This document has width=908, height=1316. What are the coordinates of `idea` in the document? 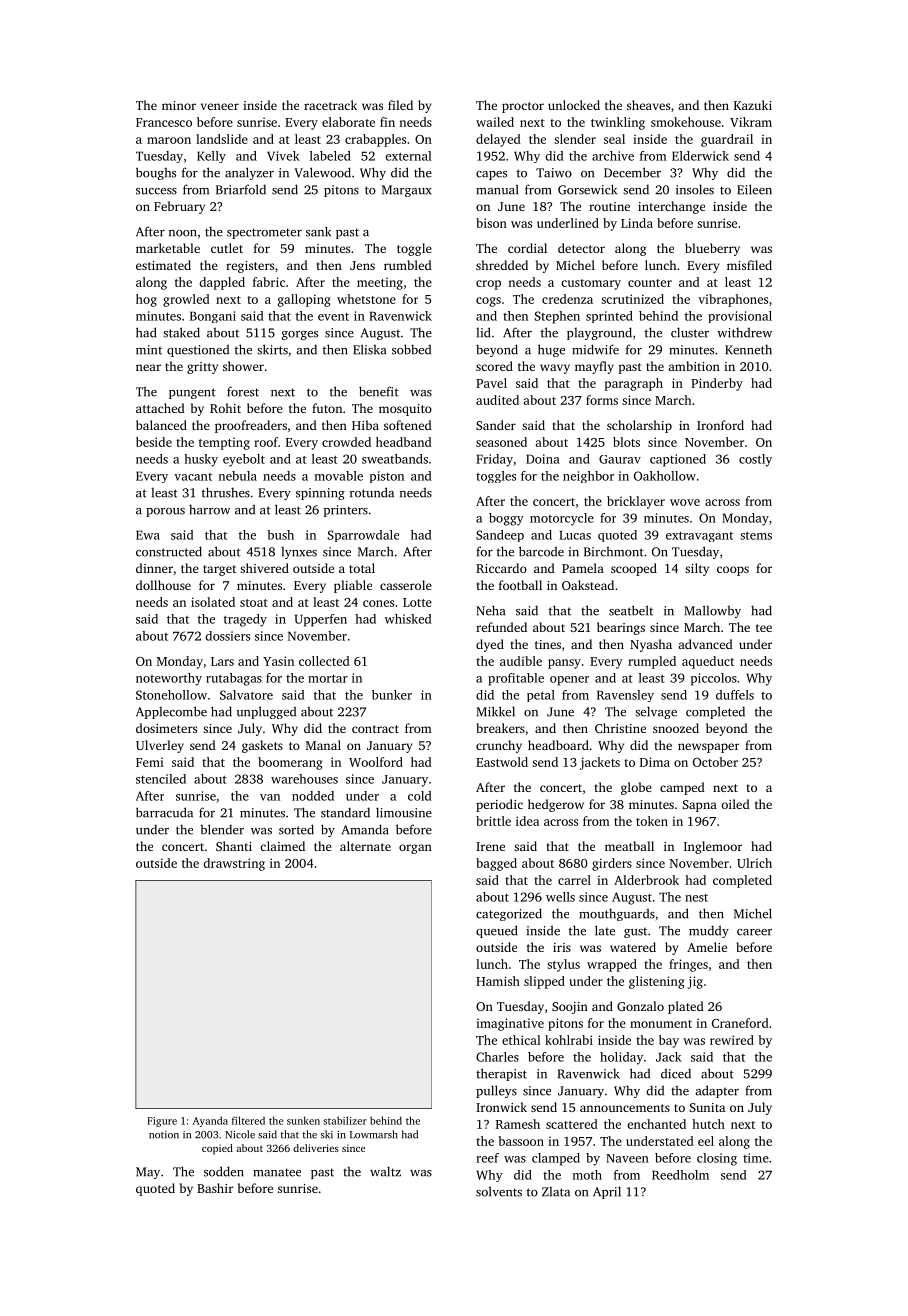 It's located at (527, 821).
